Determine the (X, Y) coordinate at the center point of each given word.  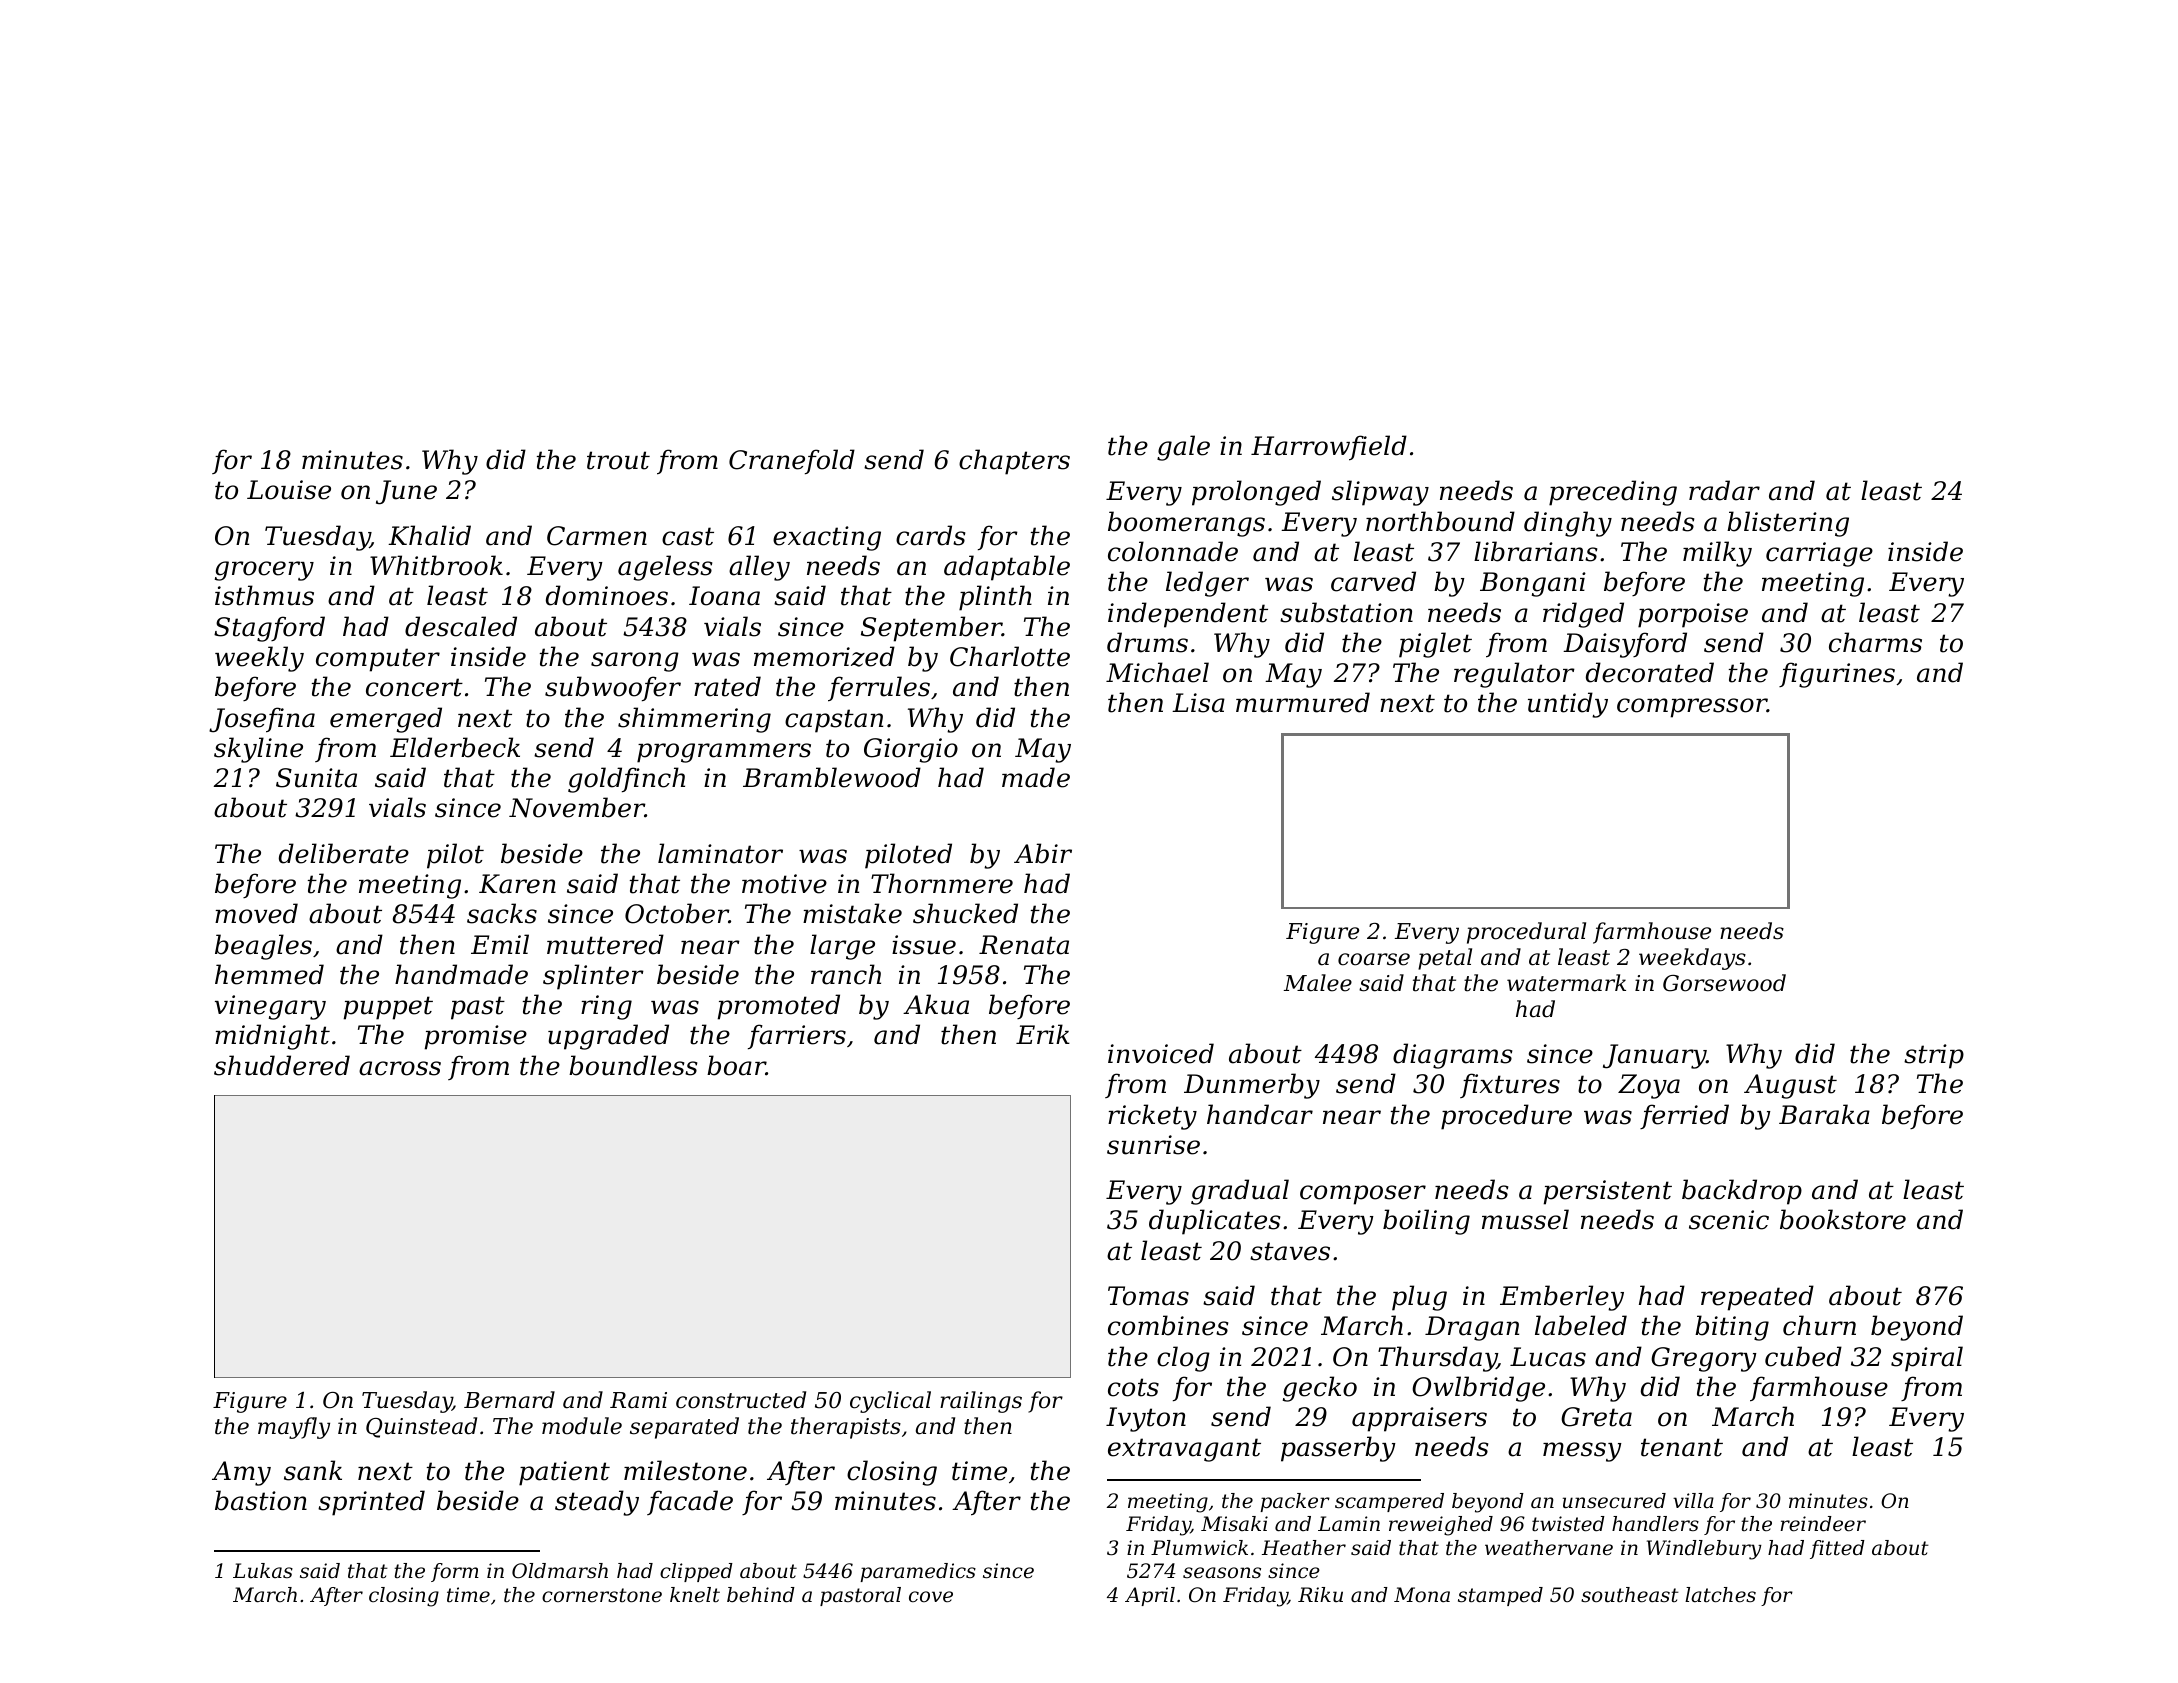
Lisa (1198, 703)
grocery (264, 571)
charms (1875, 642)
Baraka (1824, 1114)
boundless (633, 1065)
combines (1168, 1325)
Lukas (263, 1570)
